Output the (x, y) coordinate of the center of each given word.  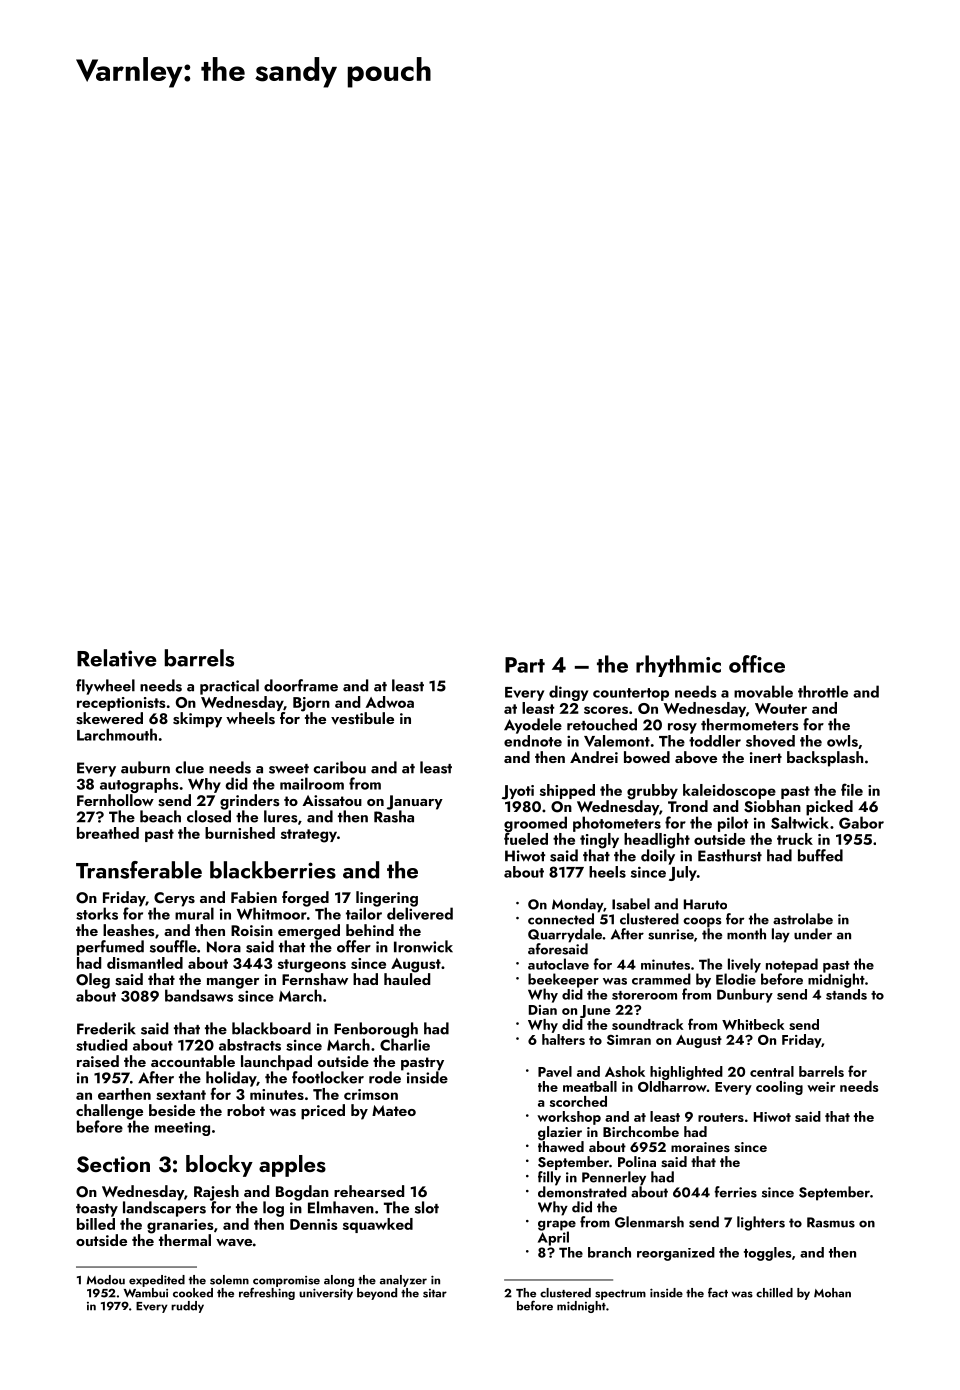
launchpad (276, 1063)
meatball (590, 1086)
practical (229, 687)
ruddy (187, 1307)
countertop (631, 694)
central (772, 1071)
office (757, 664)
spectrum (620, 1295)
